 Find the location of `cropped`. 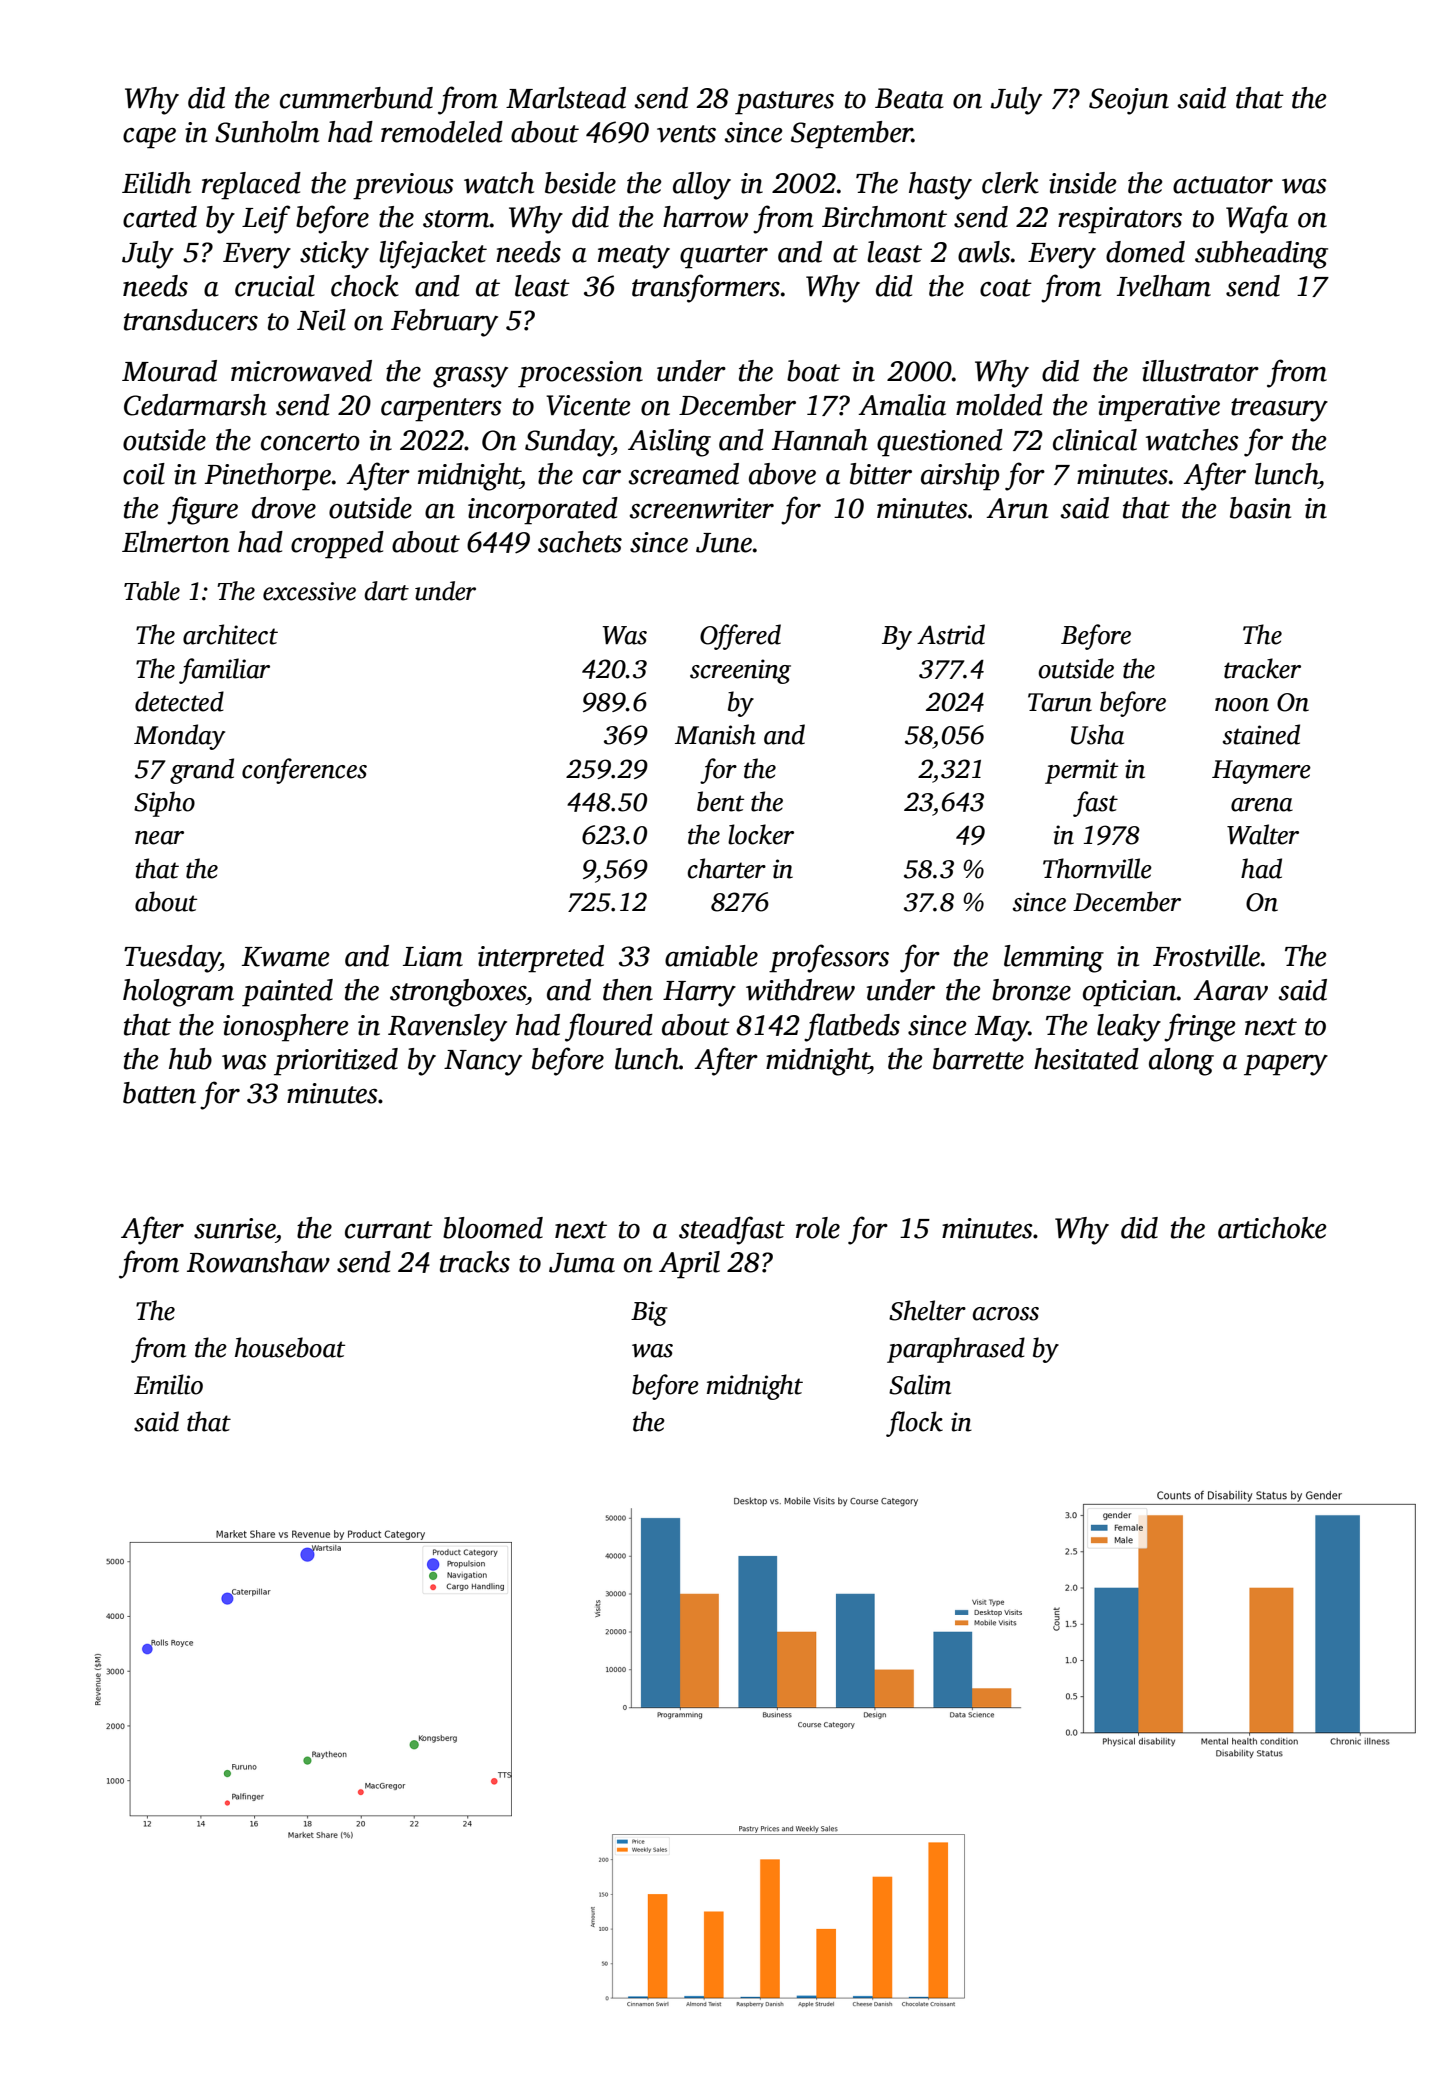

cropped is located at coordinates (337, 545).
